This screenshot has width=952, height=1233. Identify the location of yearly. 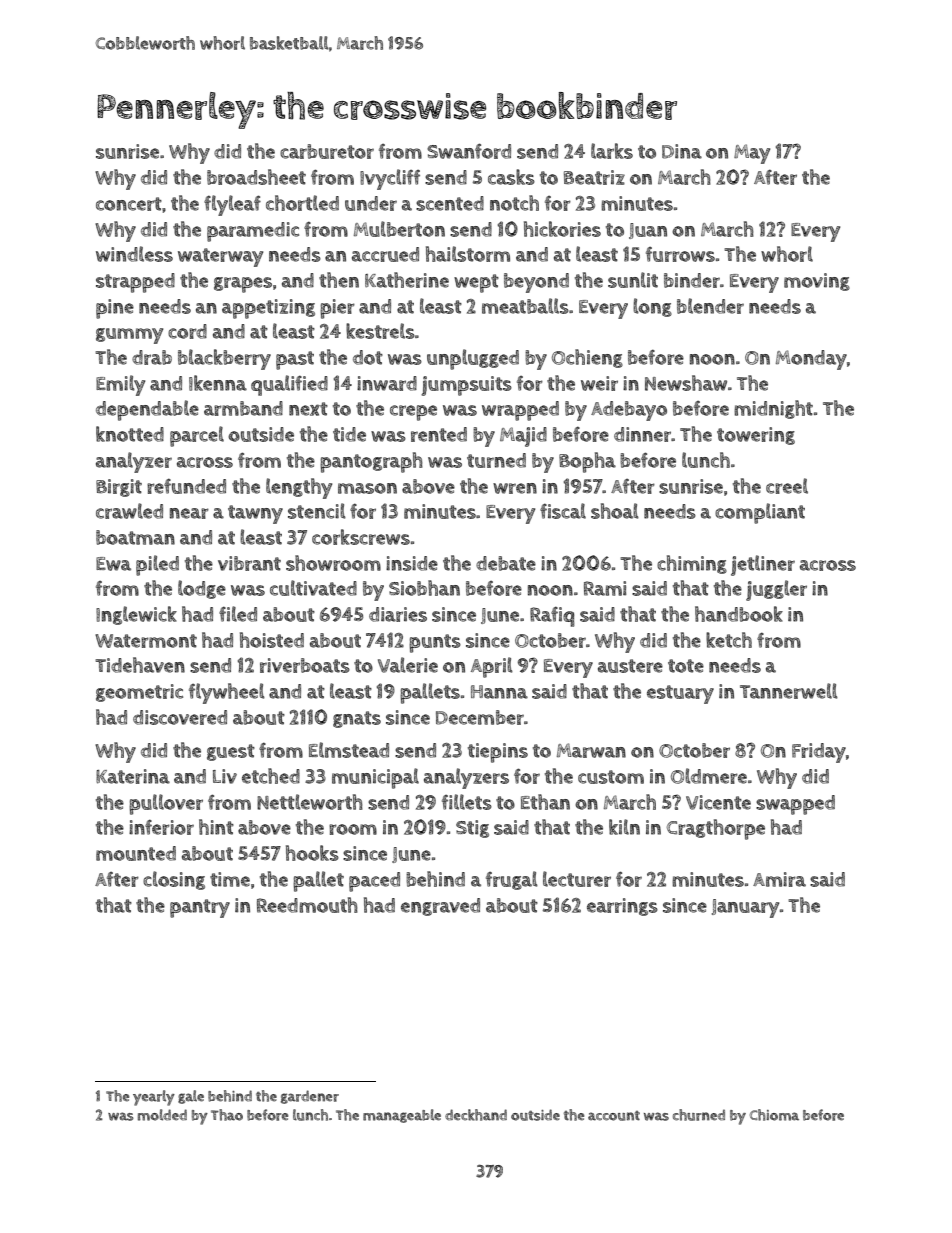
(154, 1098).
